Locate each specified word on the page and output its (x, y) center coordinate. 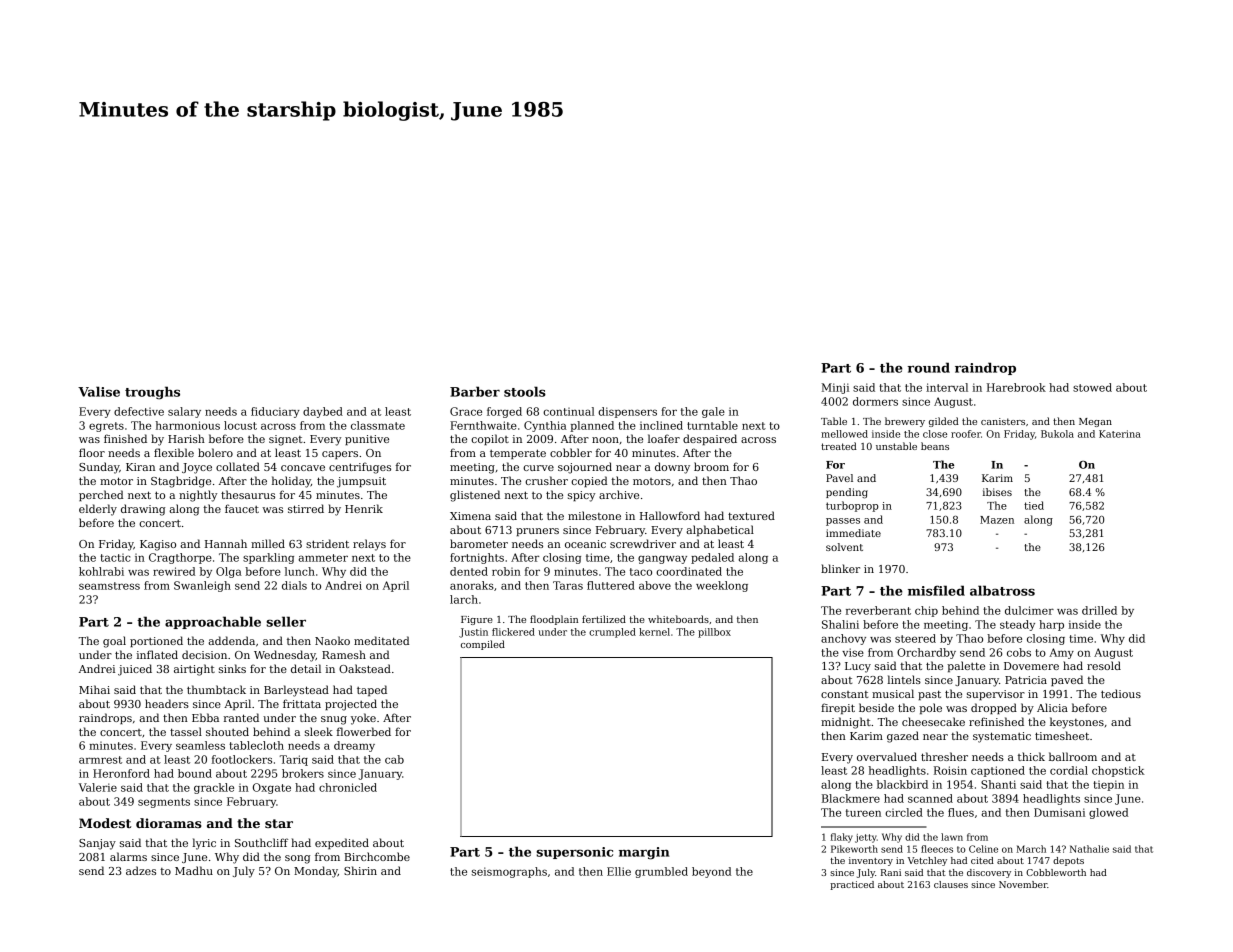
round (929, 367)
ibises (997, 492)
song (297, 859)
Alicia (1052, 707)
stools (525, 391)
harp (1051, 625)
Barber (475, 391)
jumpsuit (361, 482)
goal (114, 642)
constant (844, 694)
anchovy (843, 639)
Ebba (205, 717)
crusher (546, 480)
